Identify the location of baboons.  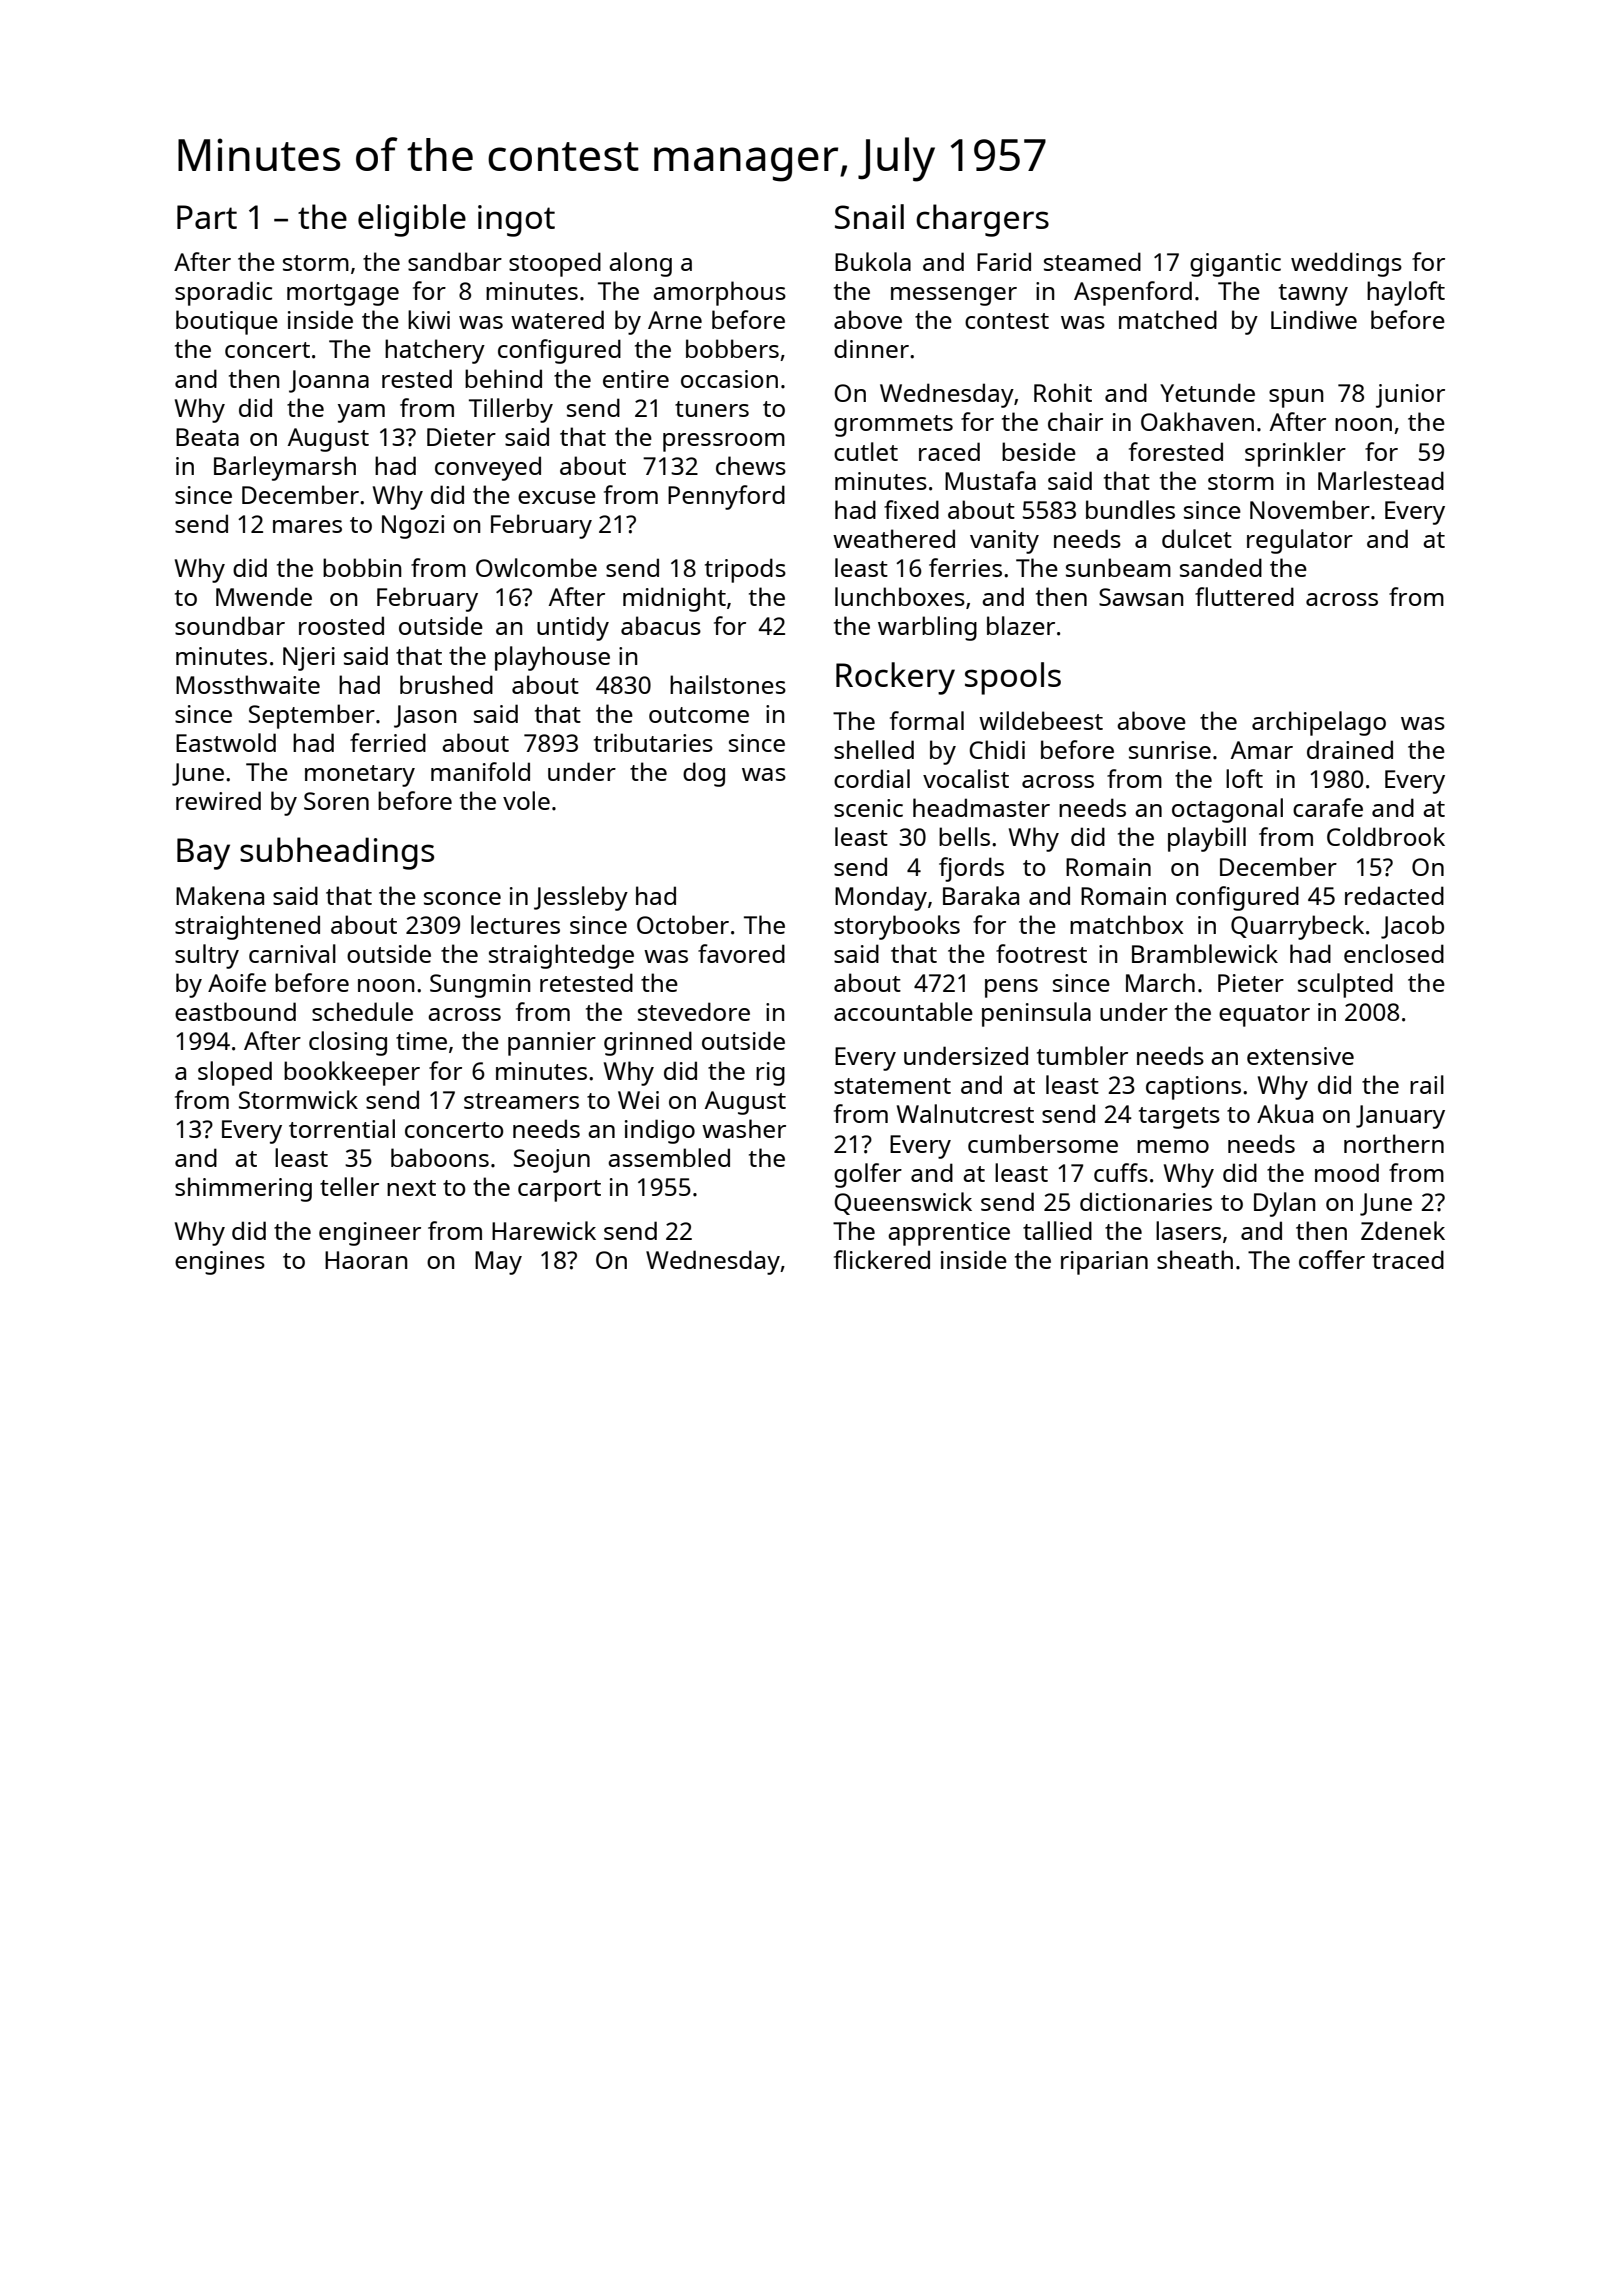
(440, 1157).
